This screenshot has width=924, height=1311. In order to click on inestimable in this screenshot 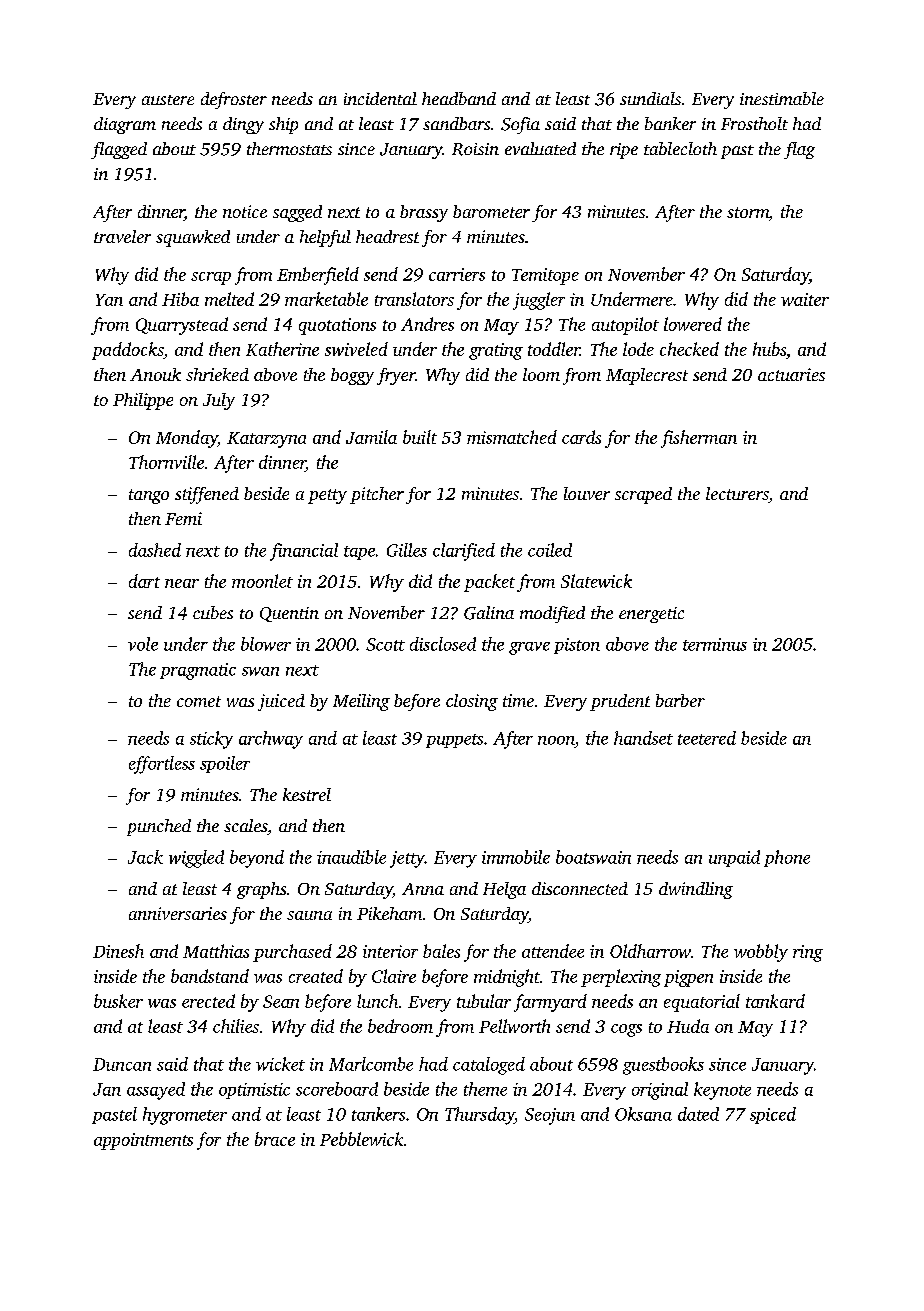, I will do `click(782, 98)`.
